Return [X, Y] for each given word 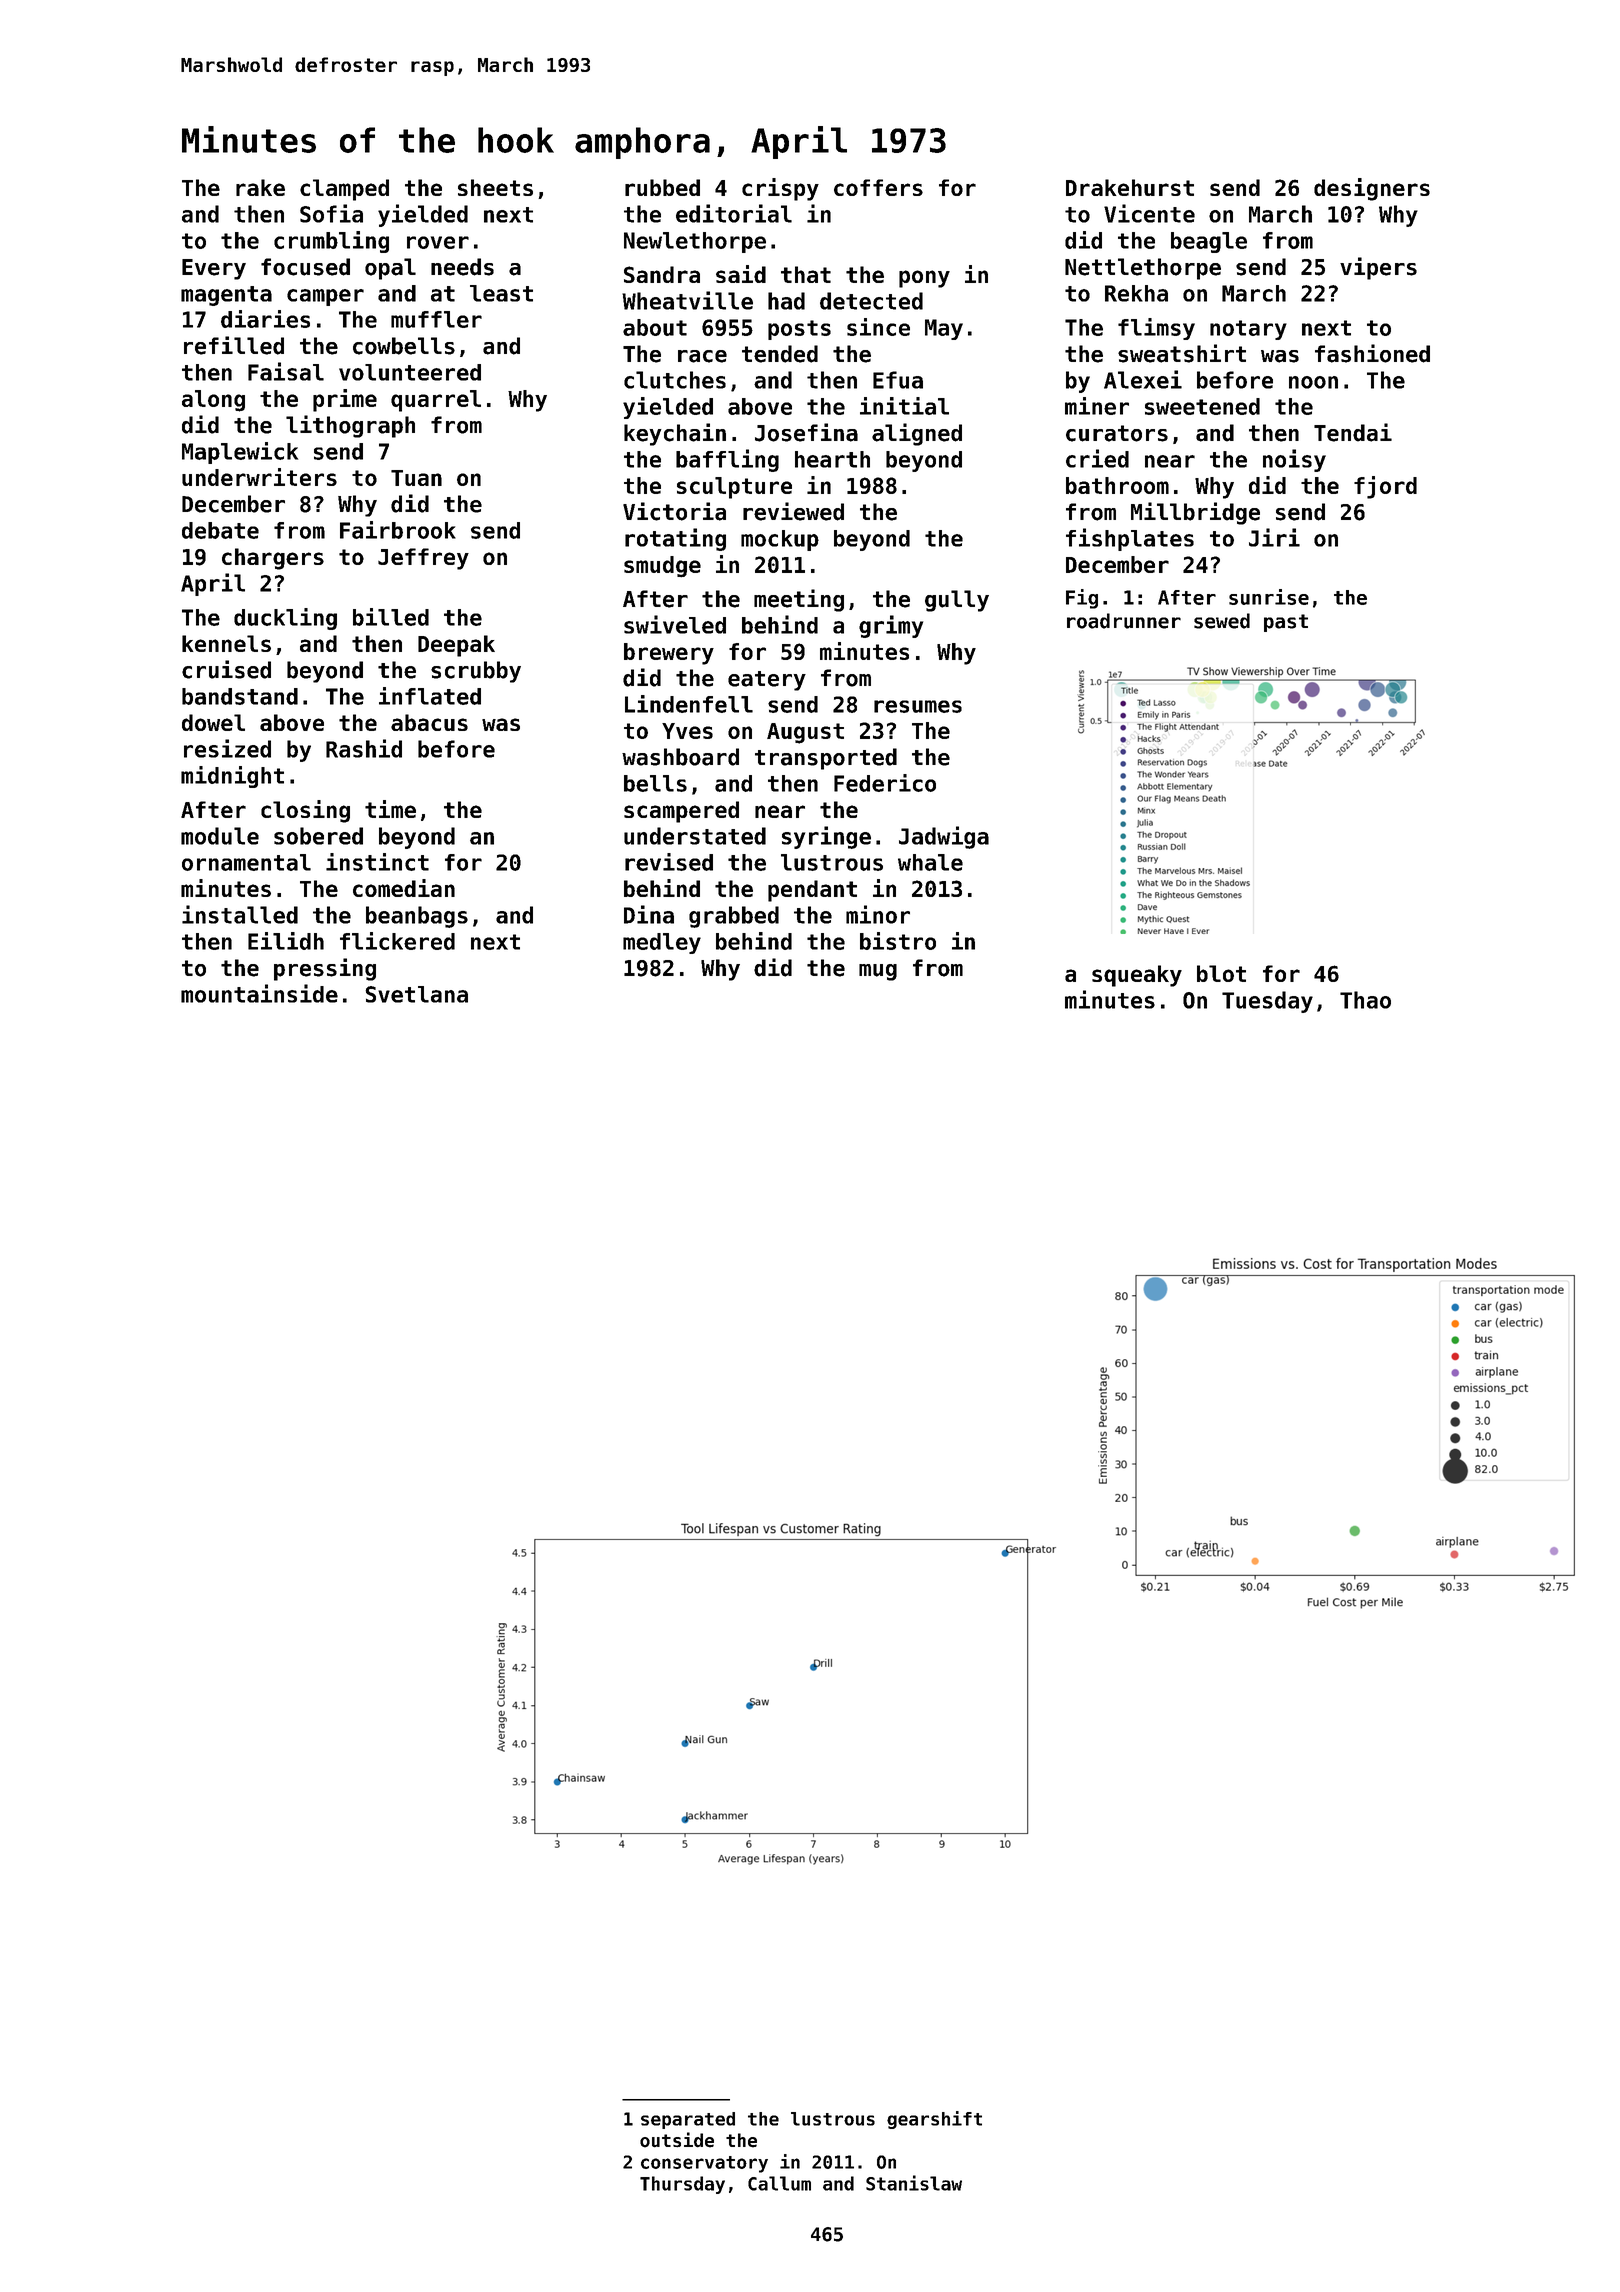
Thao [1365, 1000]
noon [1313, 382]
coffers [878, 187]
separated [688, 2120]
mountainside [259, 993]
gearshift [934, 2120]
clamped [344, 190]
